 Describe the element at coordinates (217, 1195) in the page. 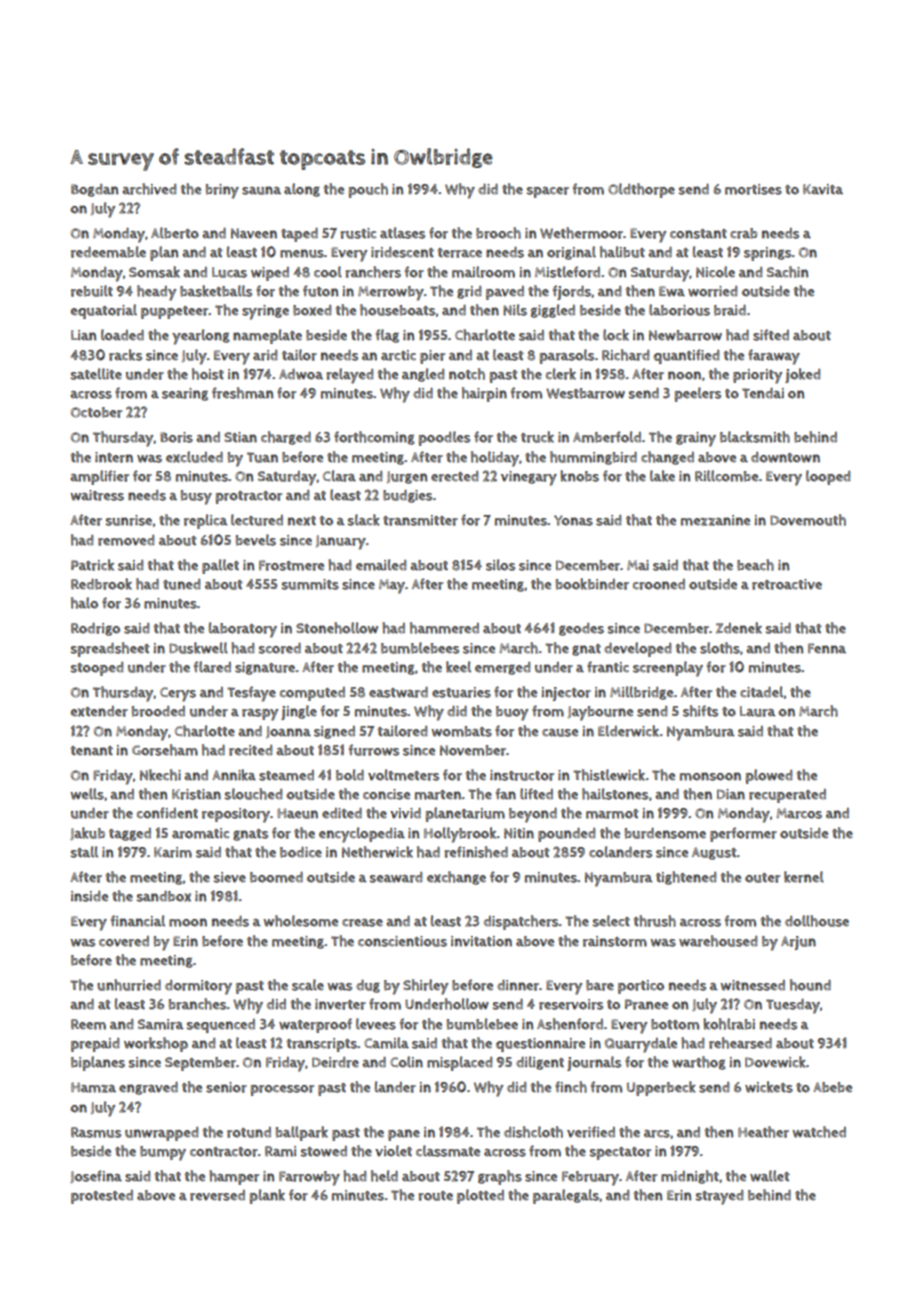

I see `reversed` at that location.
